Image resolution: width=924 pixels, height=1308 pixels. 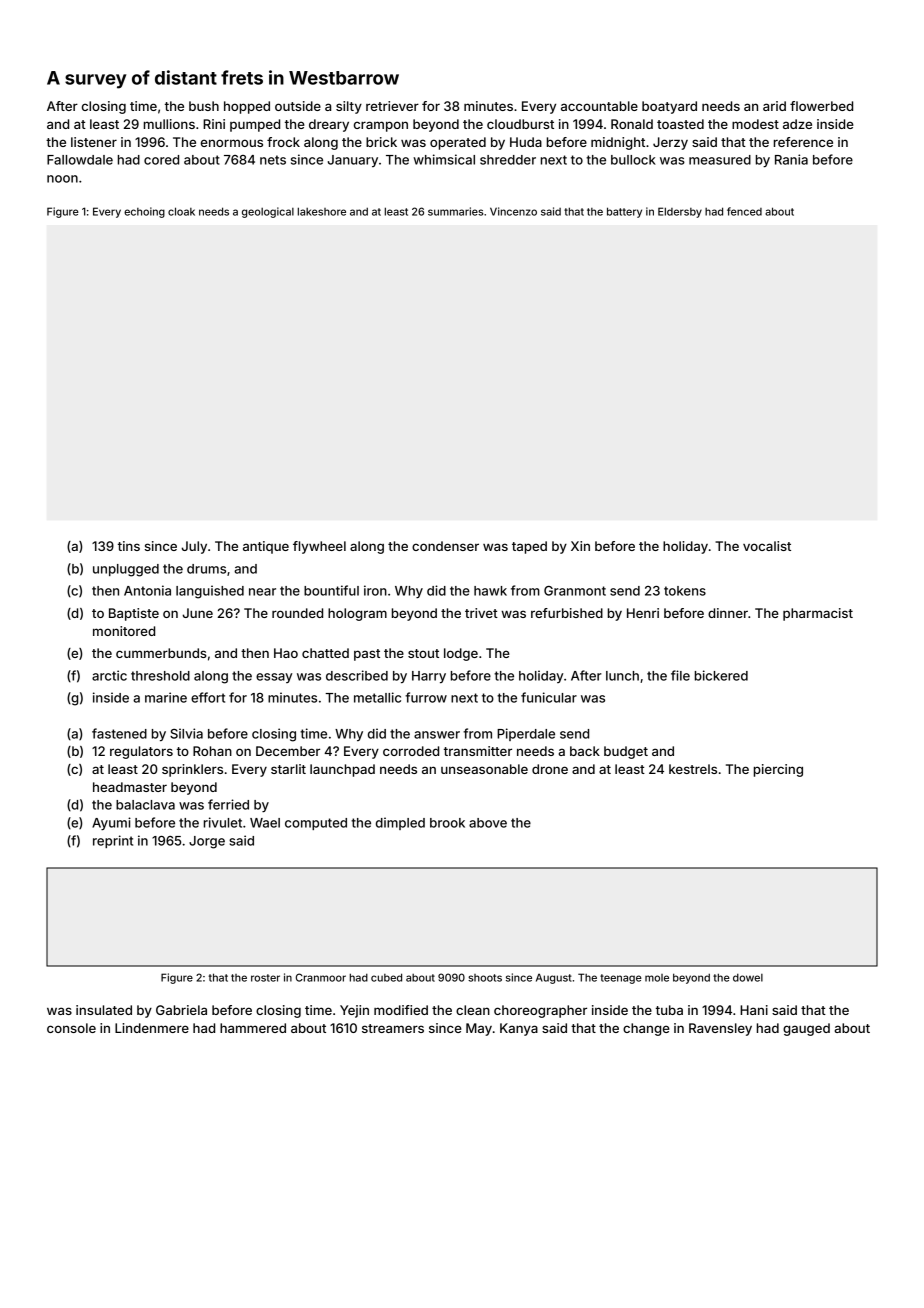 I want to click on piercing, so click(x=778, y=770).
